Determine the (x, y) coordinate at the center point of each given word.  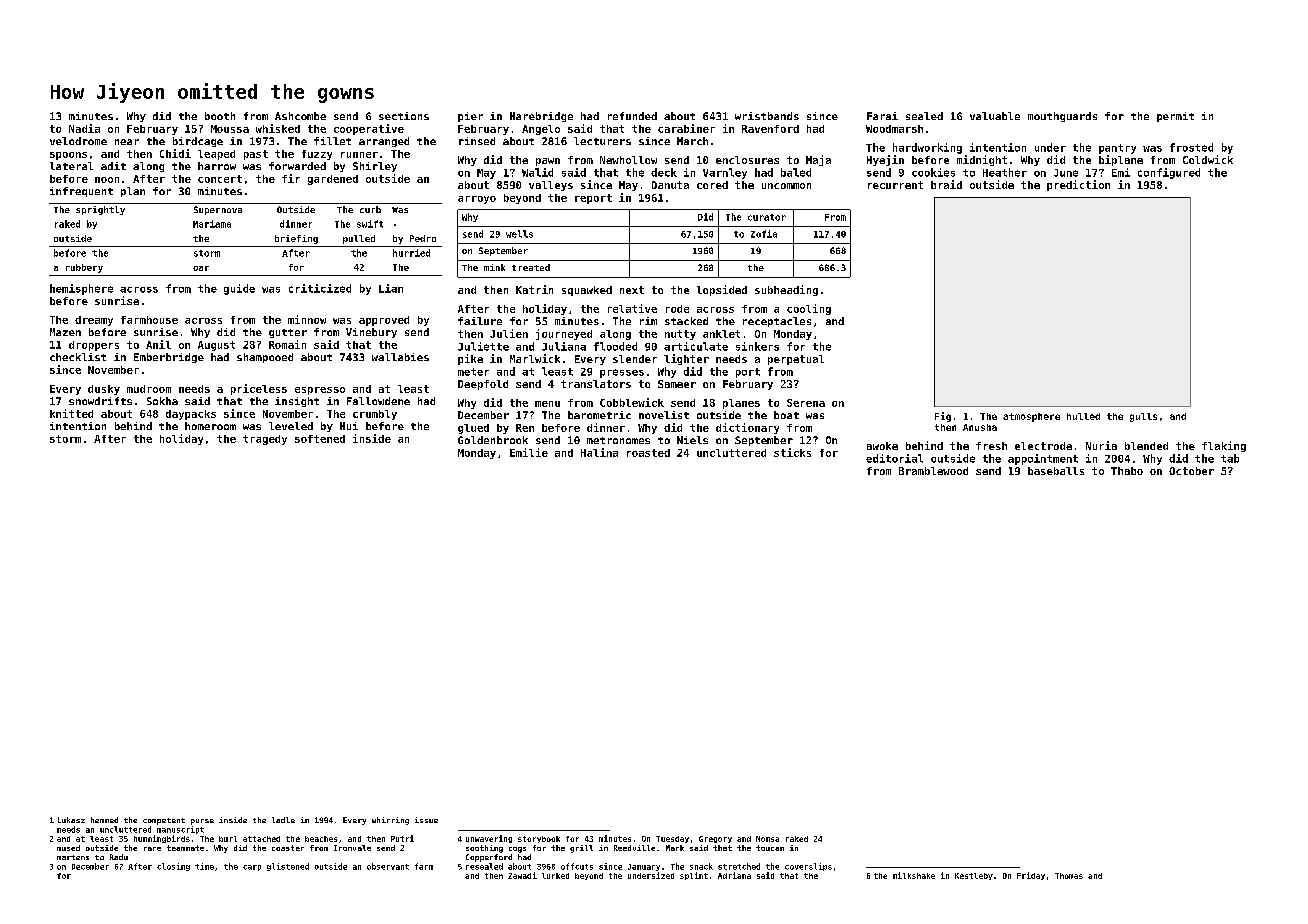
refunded (632, 116)
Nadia (84, 128)
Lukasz (71, 820)
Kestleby (974, 876)
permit (1175, 117)
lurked (555, 876)
